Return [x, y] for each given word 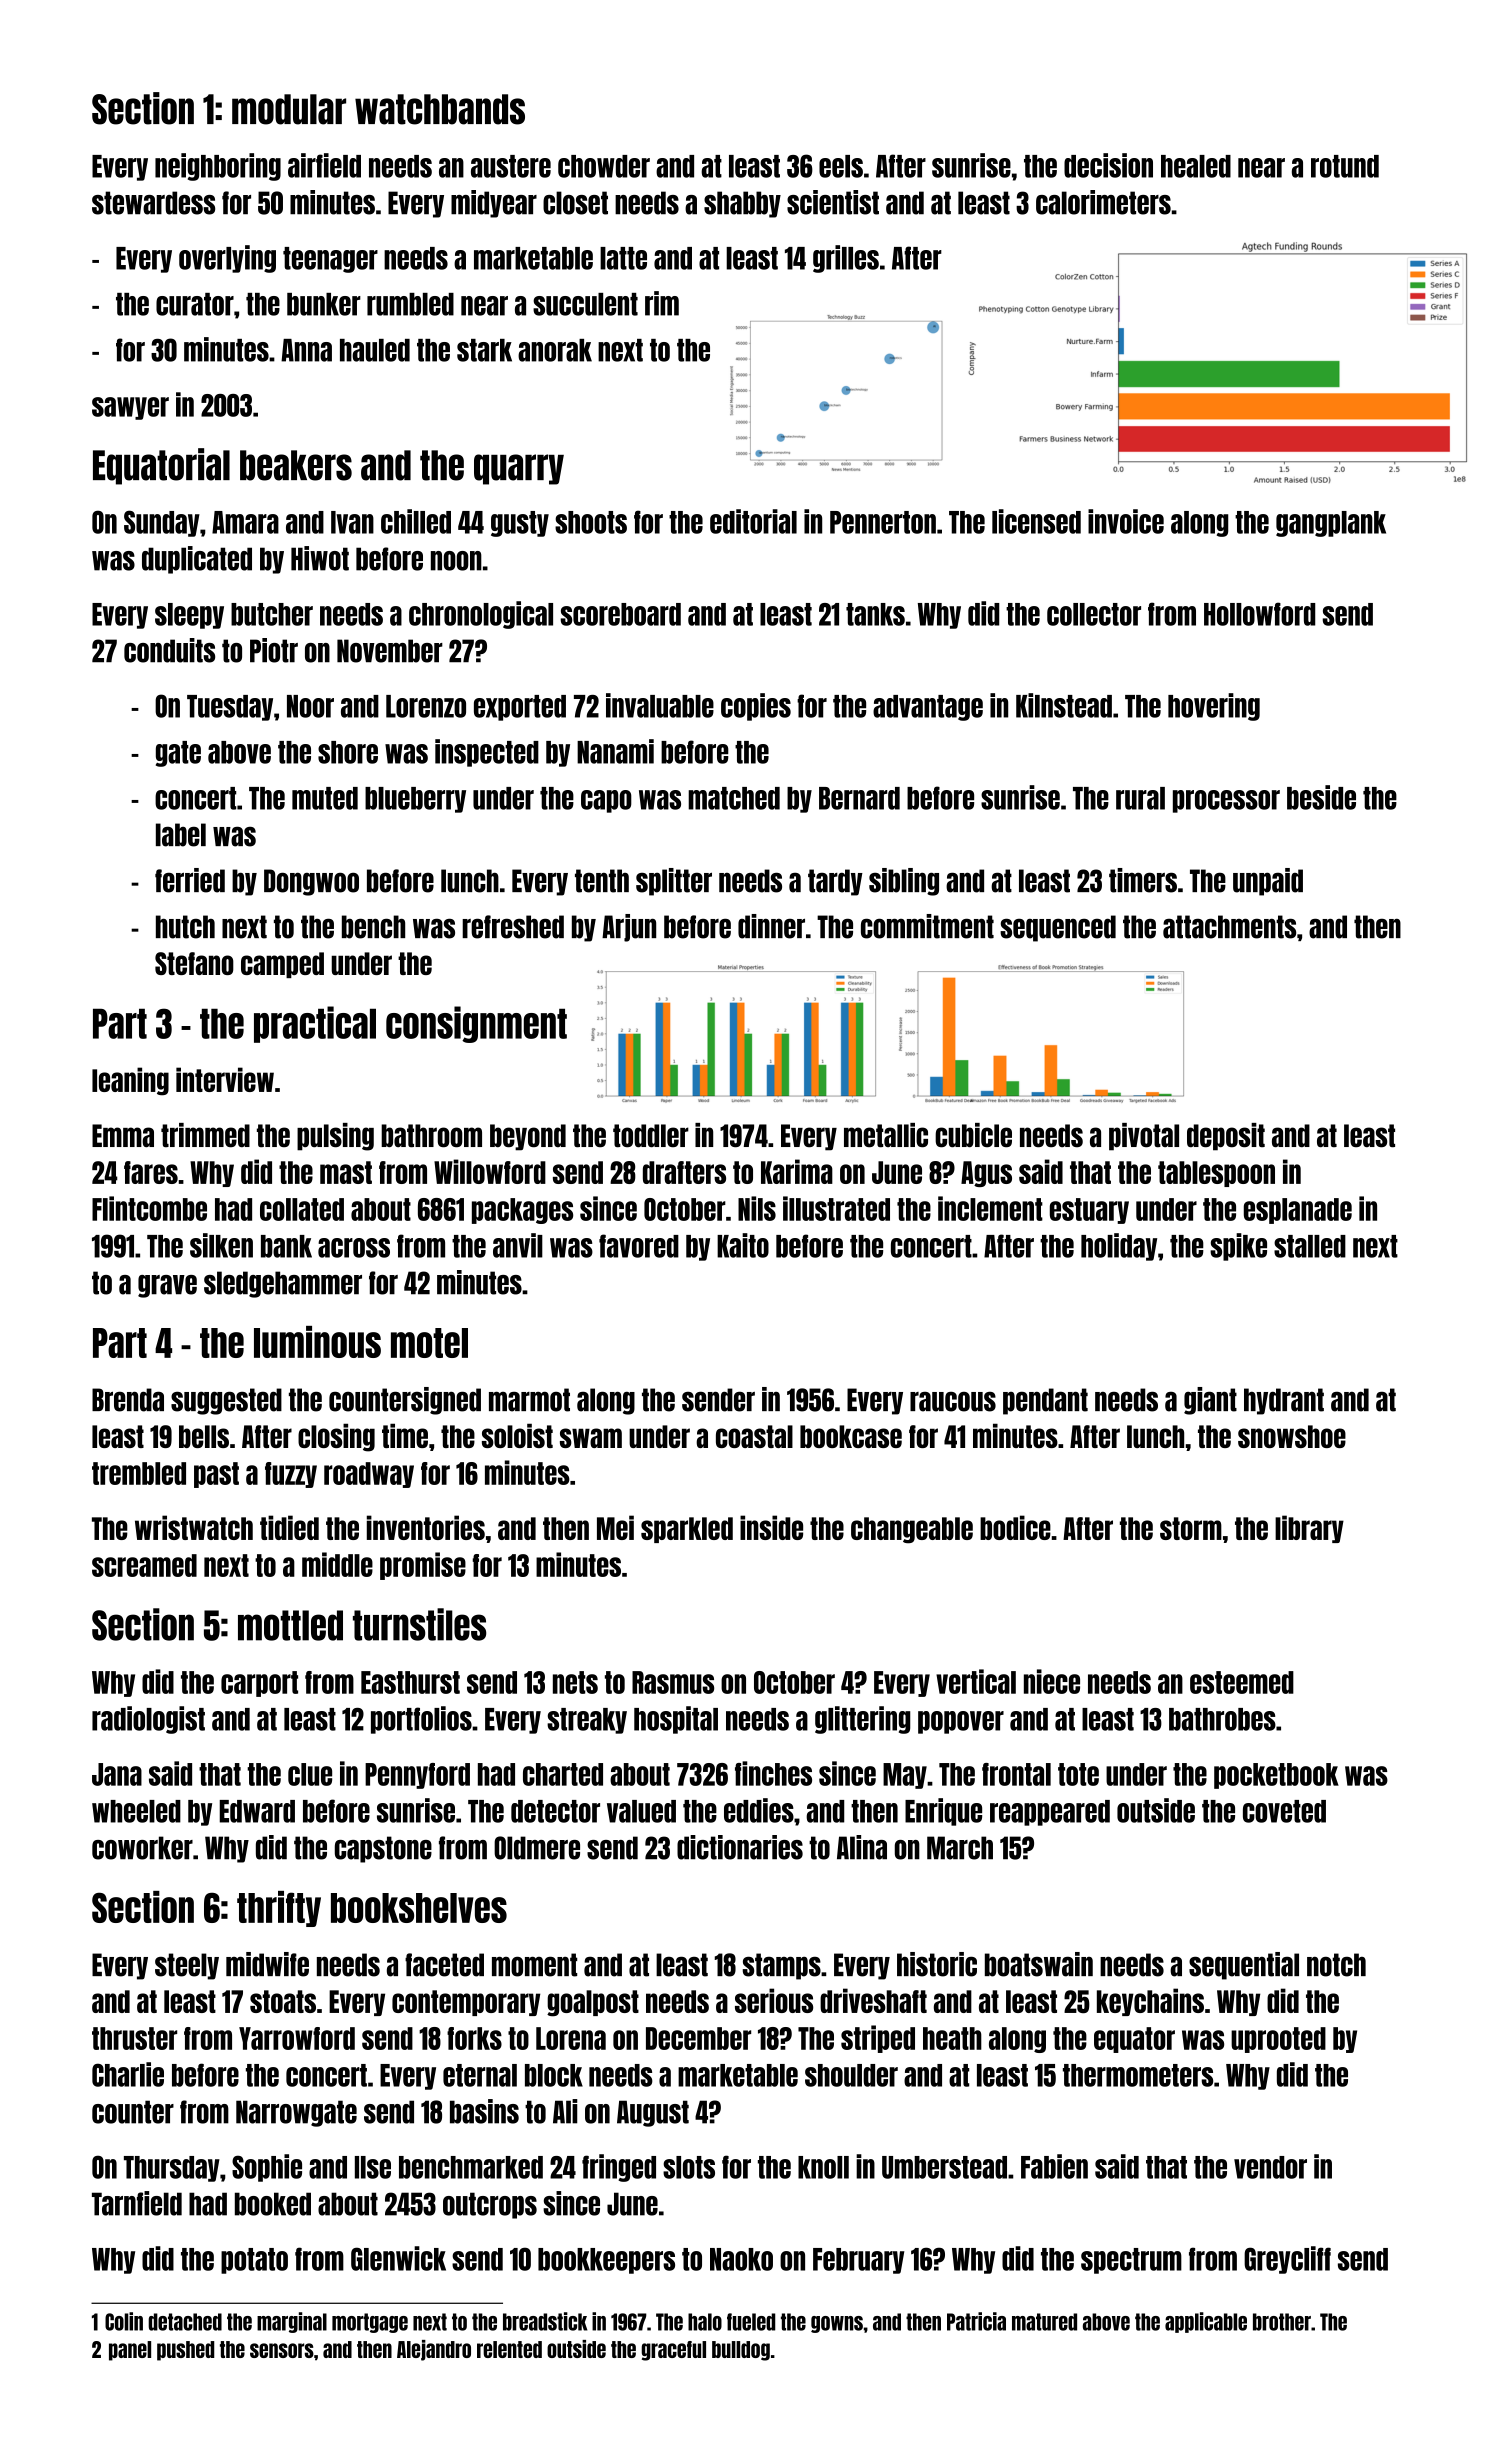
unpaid [1268, 882]
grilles [846, 259]
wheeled [136, 1811]
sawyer [130, 408]
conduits [169, 650]
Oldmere [537, 1848]
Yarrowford [297, 2038]
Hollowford [1259, 614]
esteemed [1242, 1682]
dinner [771, 926]
